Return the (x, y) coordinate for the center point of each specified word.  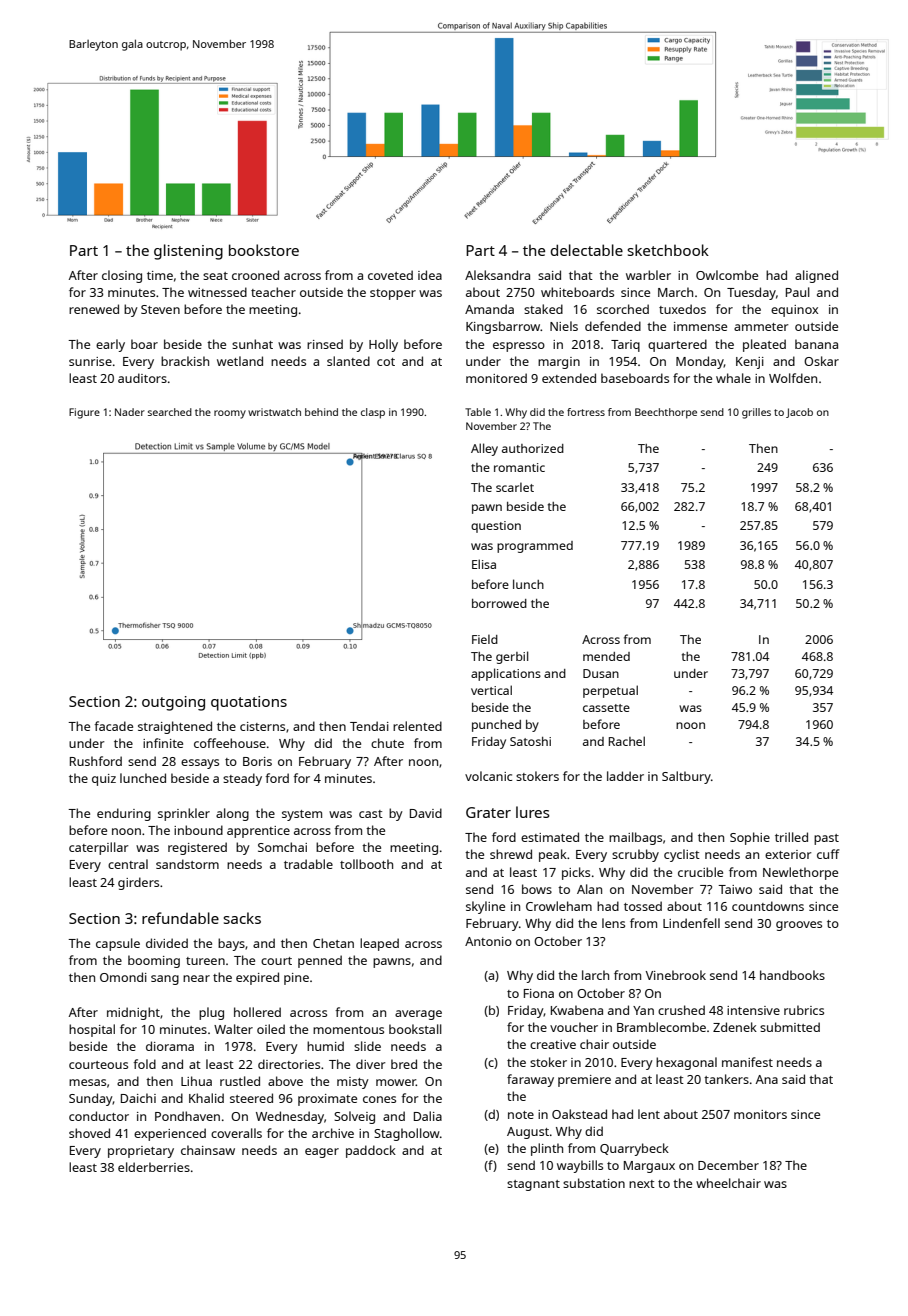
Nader (130, 412)
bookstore (264, 250)
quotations (249, 703)
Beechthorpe (666, 413)
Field (485, 639)
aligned (816, 276)
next (642, 1184)
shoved (89, 1133)
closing (122, 276)
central (128, 864)
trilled (791, 837)
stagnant (533, 1185)
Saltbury (686, 777)
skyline (485, 907)
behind (321, 412)
